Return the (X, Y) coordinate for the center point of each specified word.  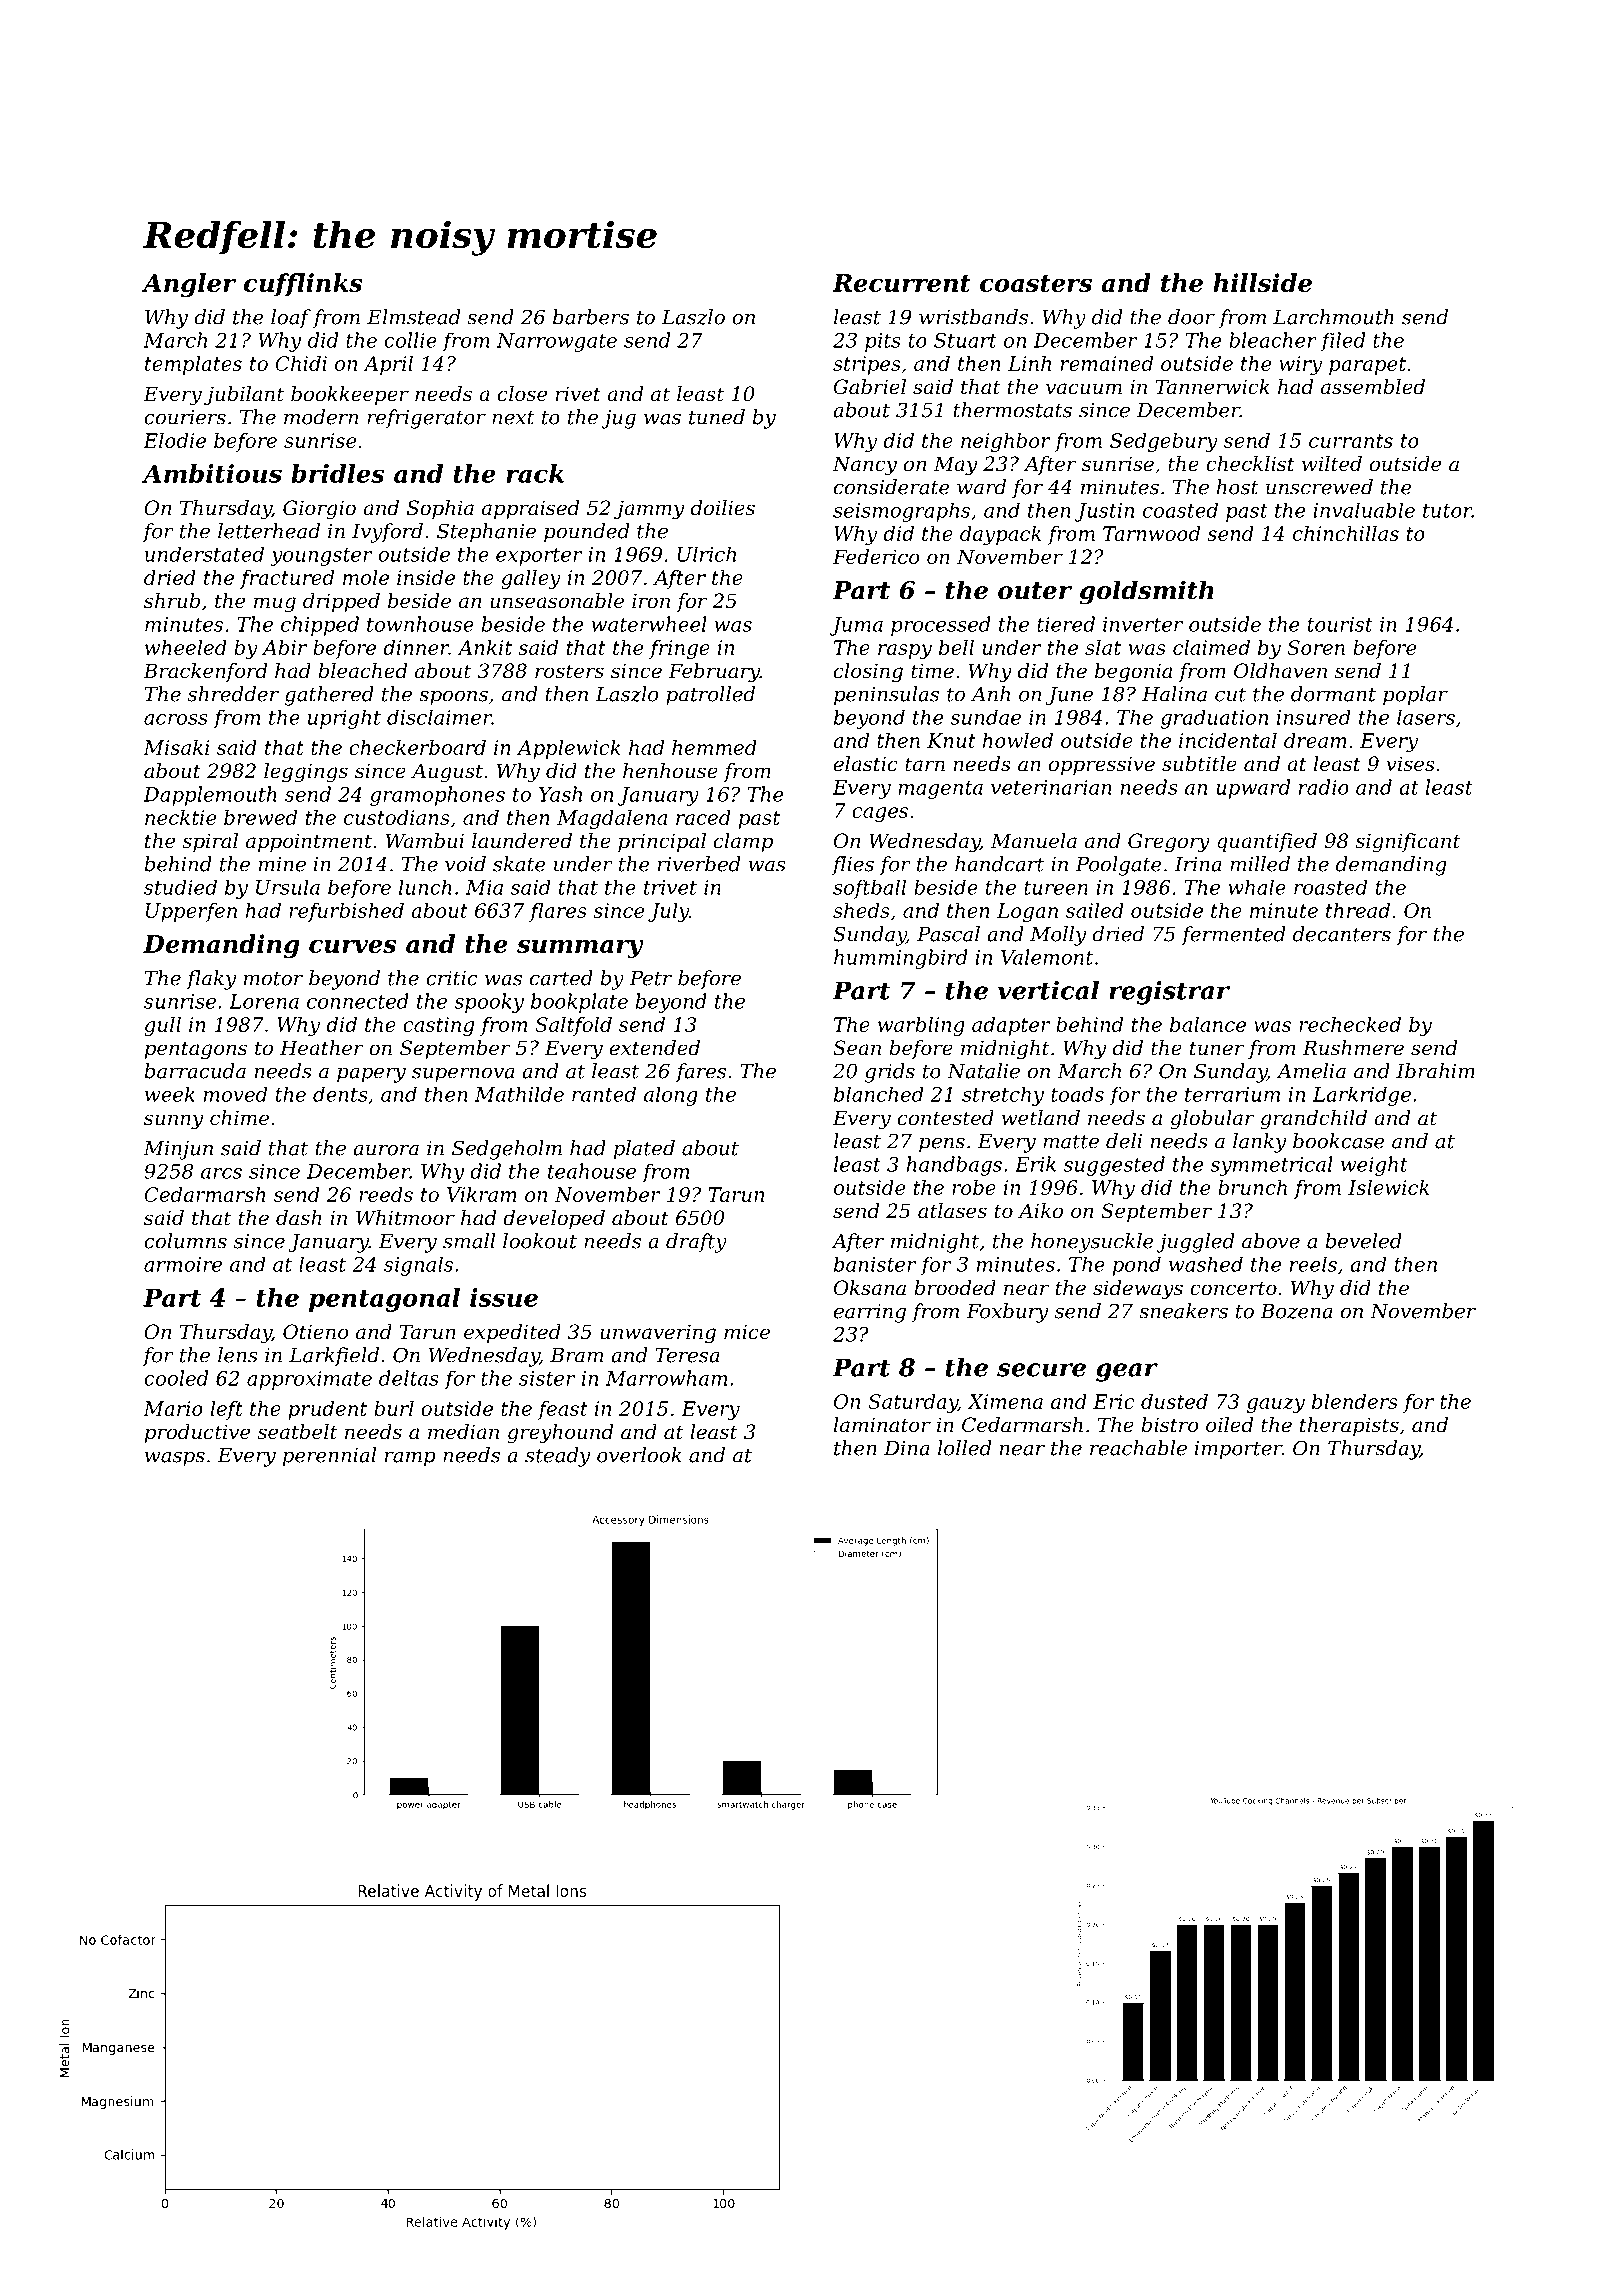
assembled (1373, 387)
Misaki (176, 747)
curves (352, 946)
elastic (866, 764)
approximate (309, 1380)
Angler (189, 285)
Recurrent (901, 283)
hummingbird (901, 959)
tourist (1340, 624)
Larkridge (1362, 1096)
